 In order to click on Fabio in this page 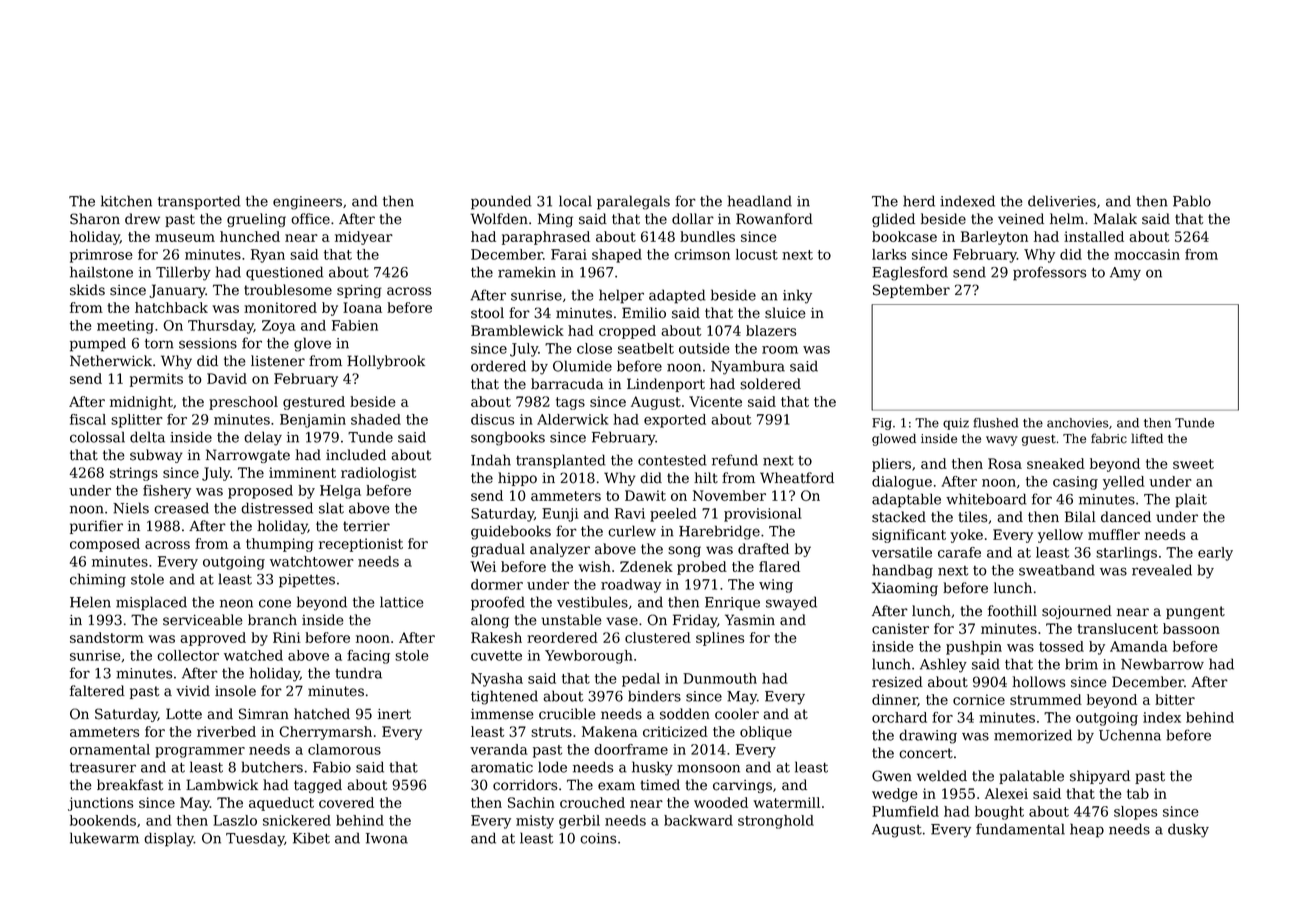, I will do `click(332, 767)`.
